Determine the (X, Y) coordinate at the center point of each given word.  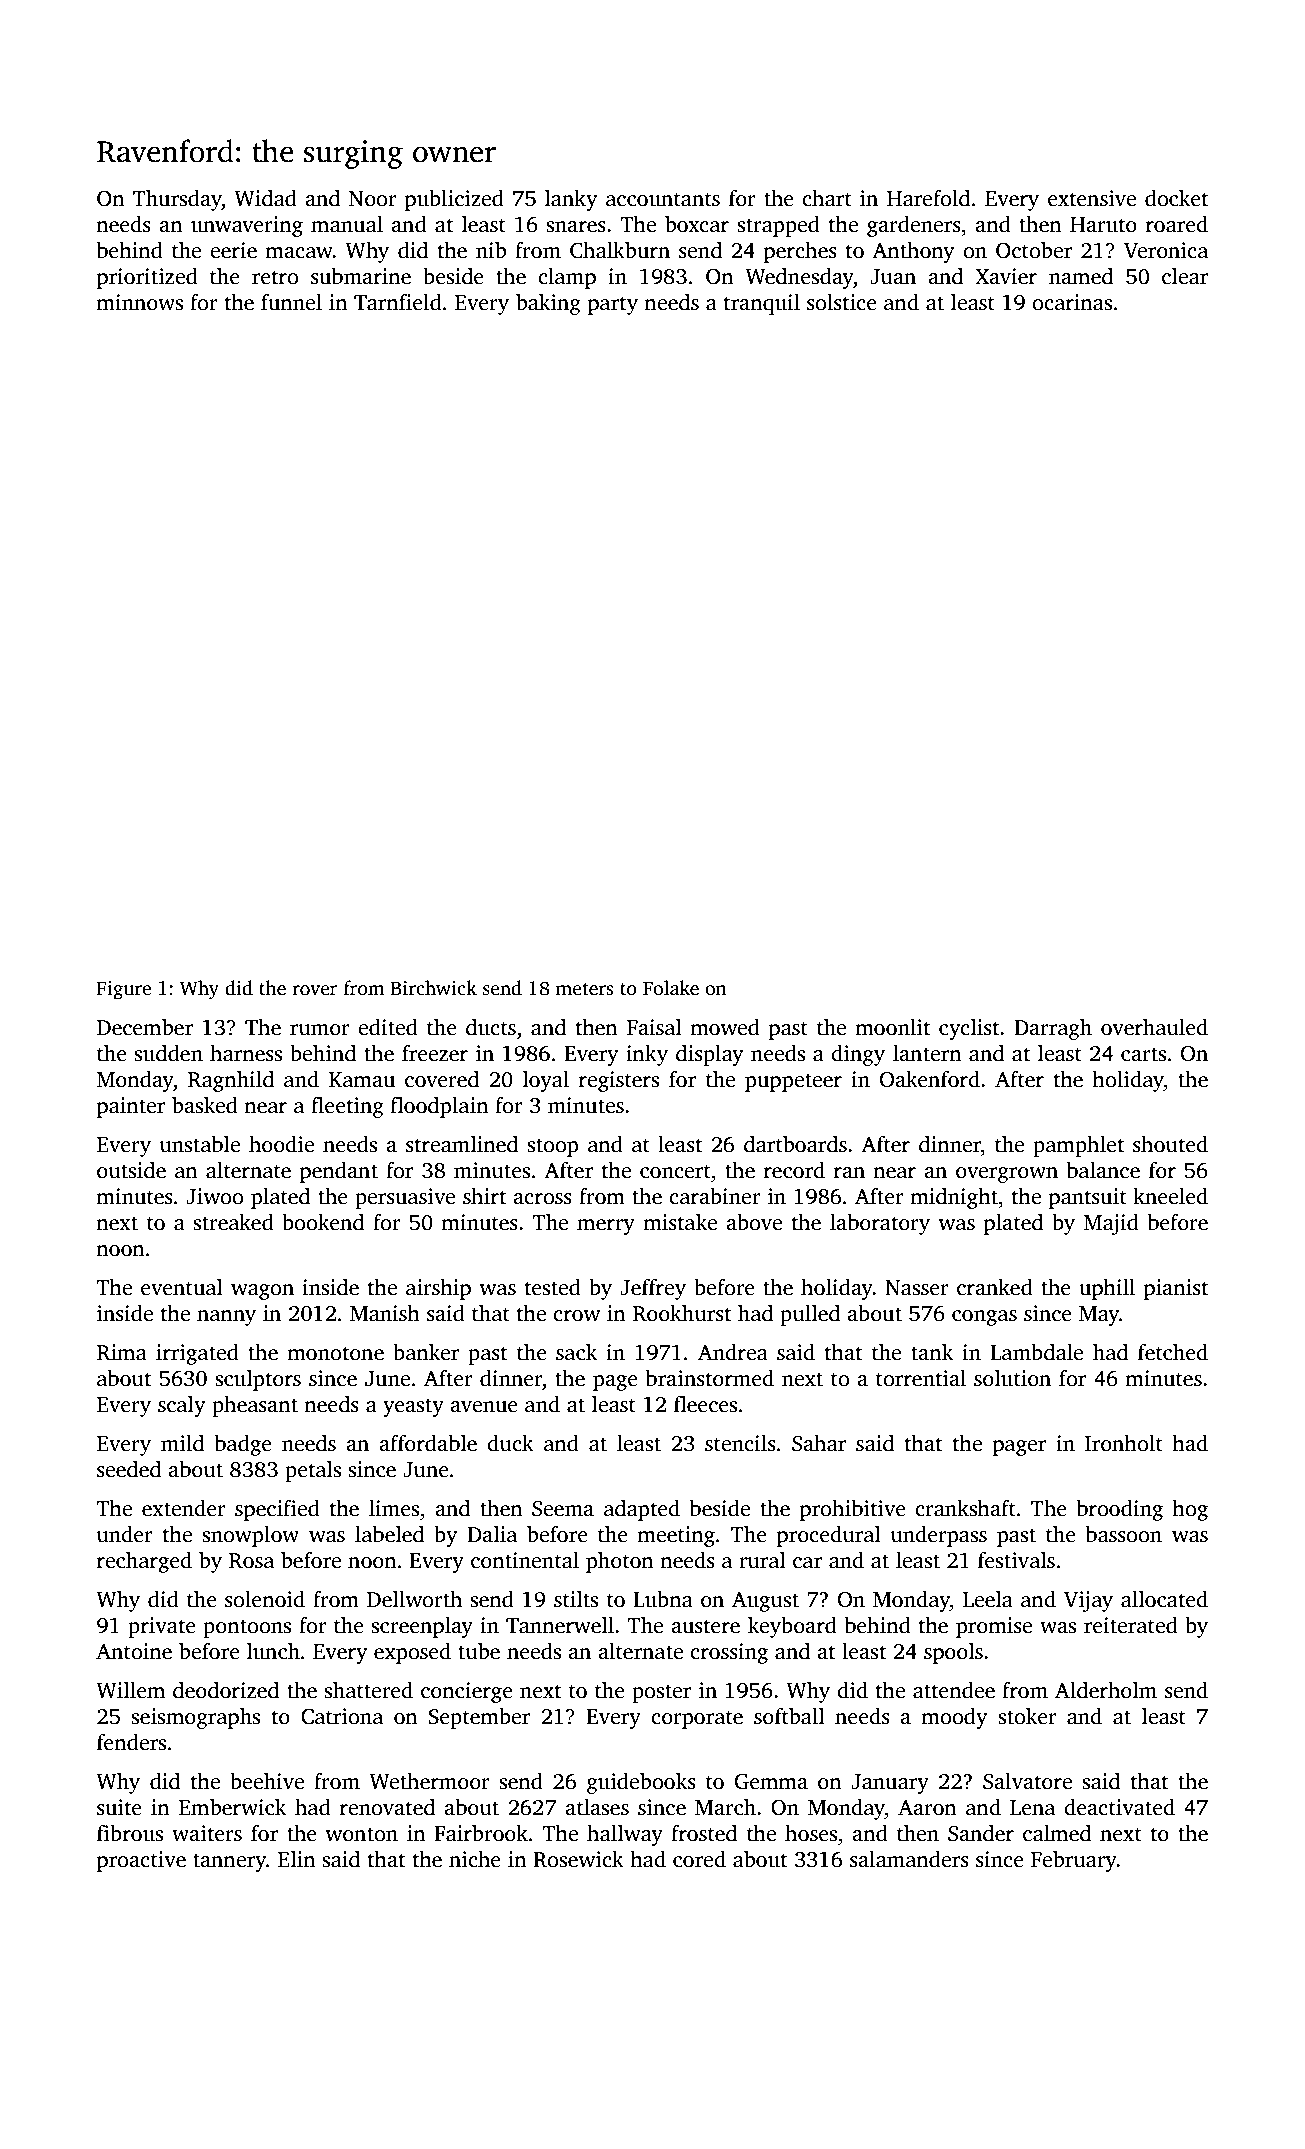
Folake (671, 988)
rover (315, 990)
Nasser (917, 1288)
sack (576, 1352)
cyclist (969, 1029)
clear (1185, 276)
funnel (291, 302)
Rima (122, 1352)
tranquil (762, 304)
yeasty (413, 1408)
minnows (139, 302)
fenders (131, 1742)
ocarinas (1072, 302)
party (613, 305)
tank (932, 1352)
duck (510, 1443)
